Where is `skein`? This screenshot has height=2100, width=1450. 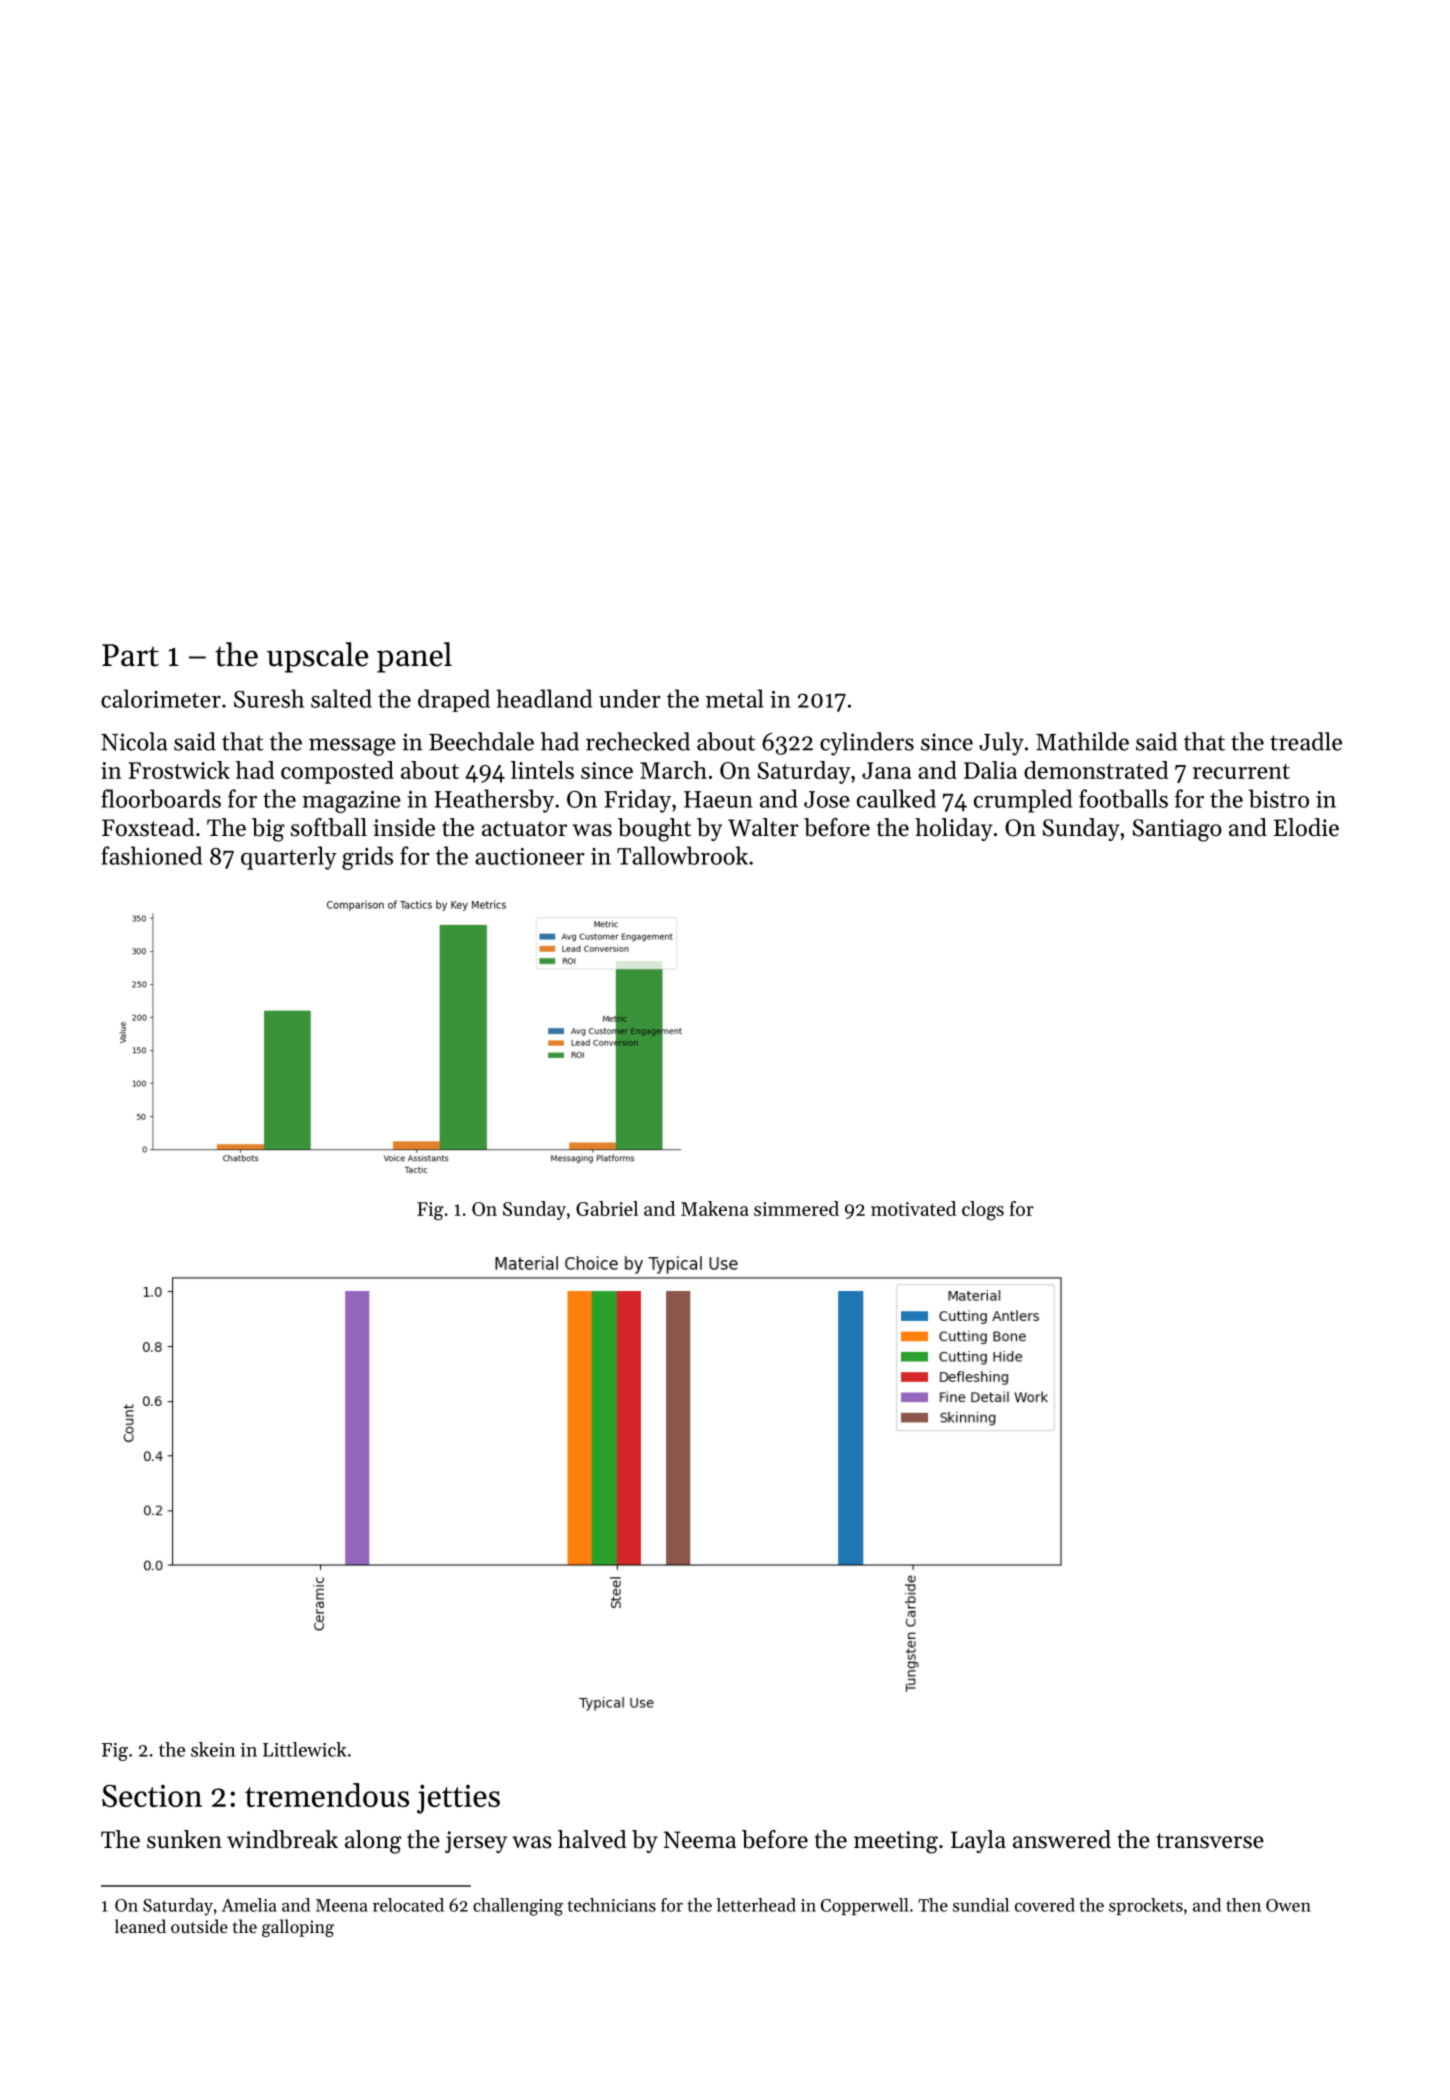 skein is located at coordinates (213, 1749).
